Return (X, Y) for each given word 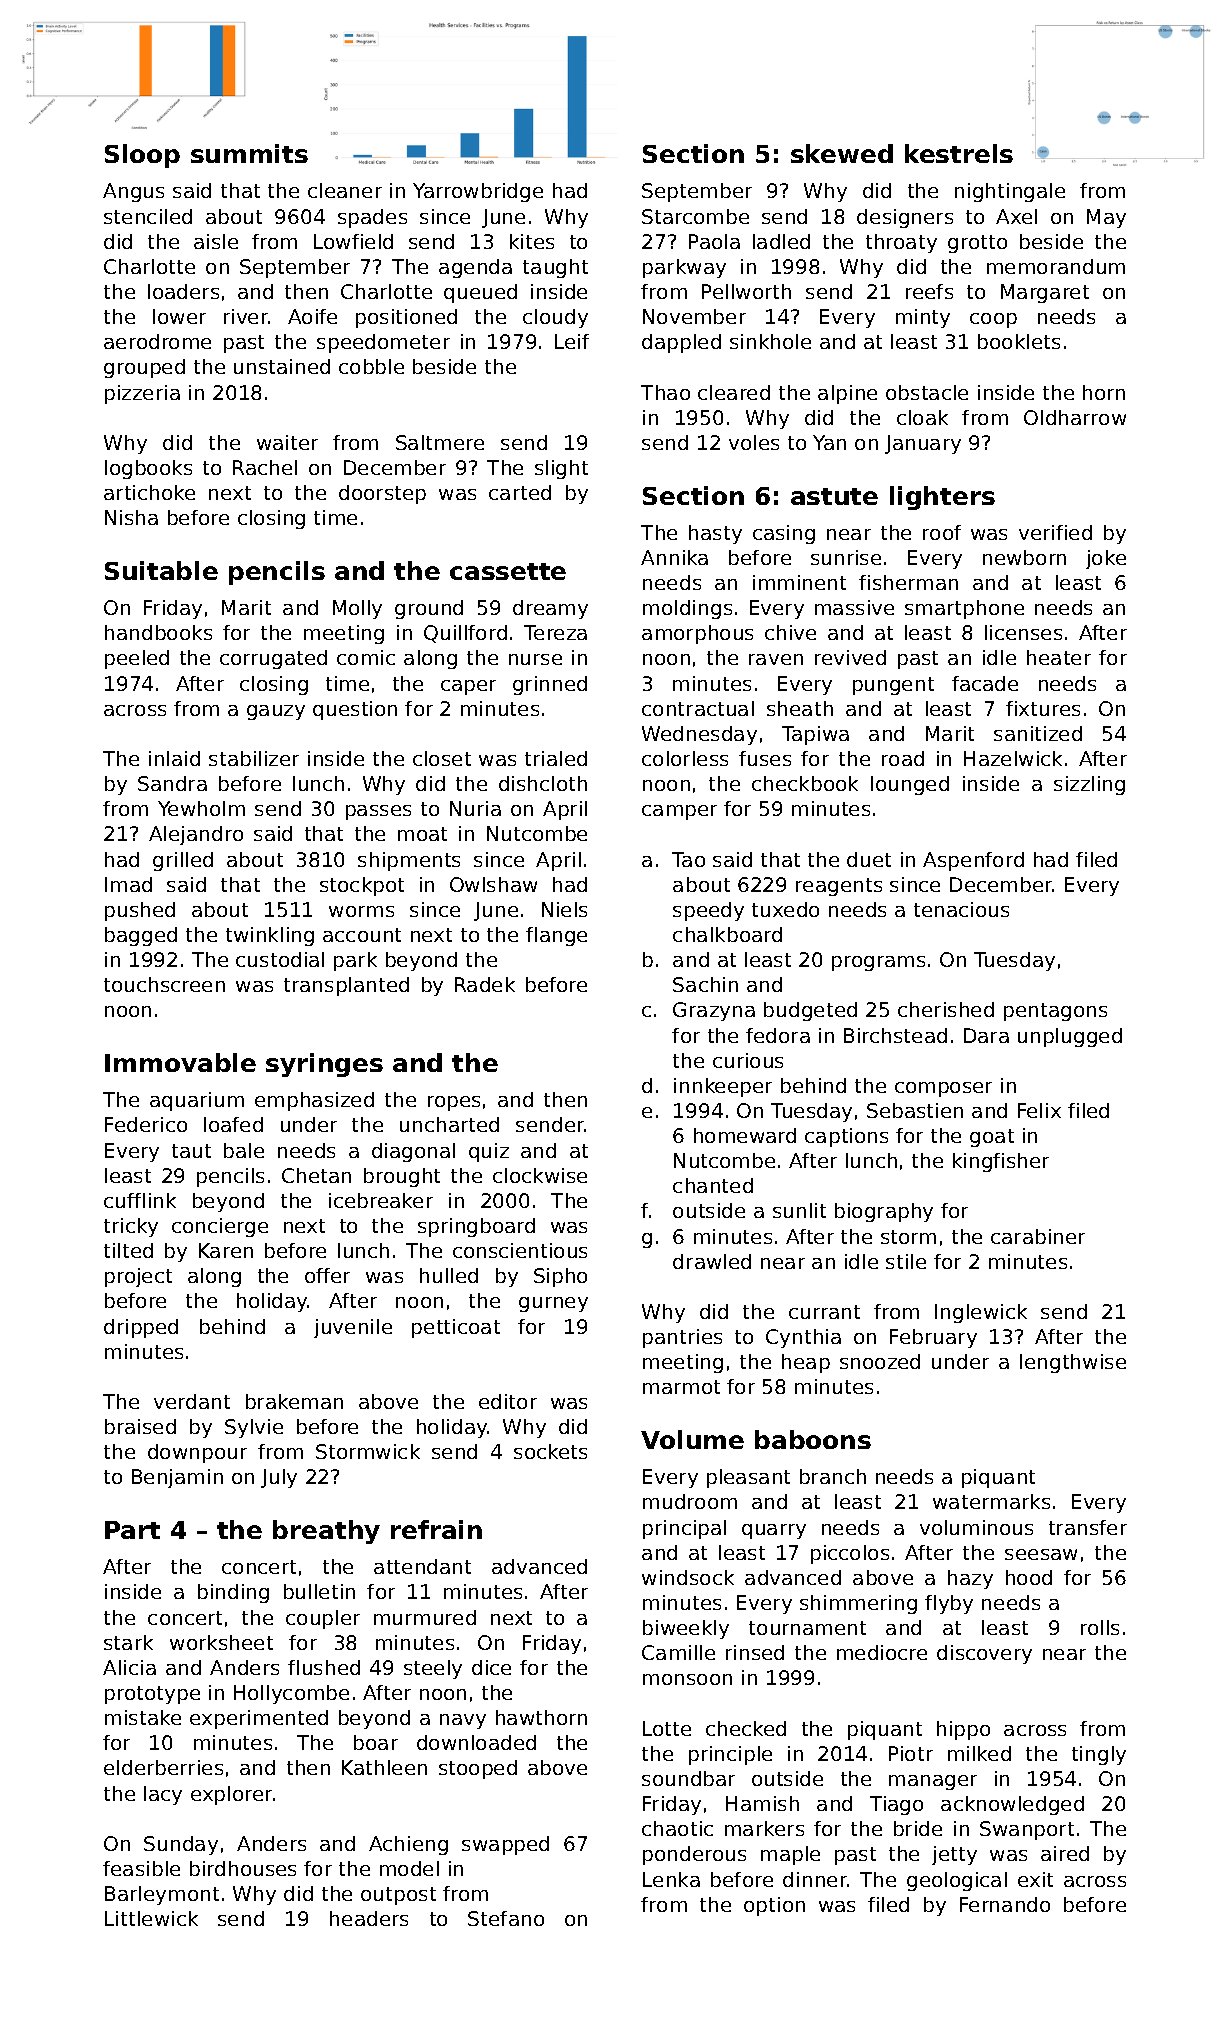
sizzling (1089, 785)
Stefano (506, 1918)
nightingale (1010, 192)
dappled (681, 343)
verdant (192, 1401)
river (246, 316)
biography (884, 1212)
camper (679, 812)
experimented (259, 1719)
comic (366, 657)
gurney (553, 1304)
